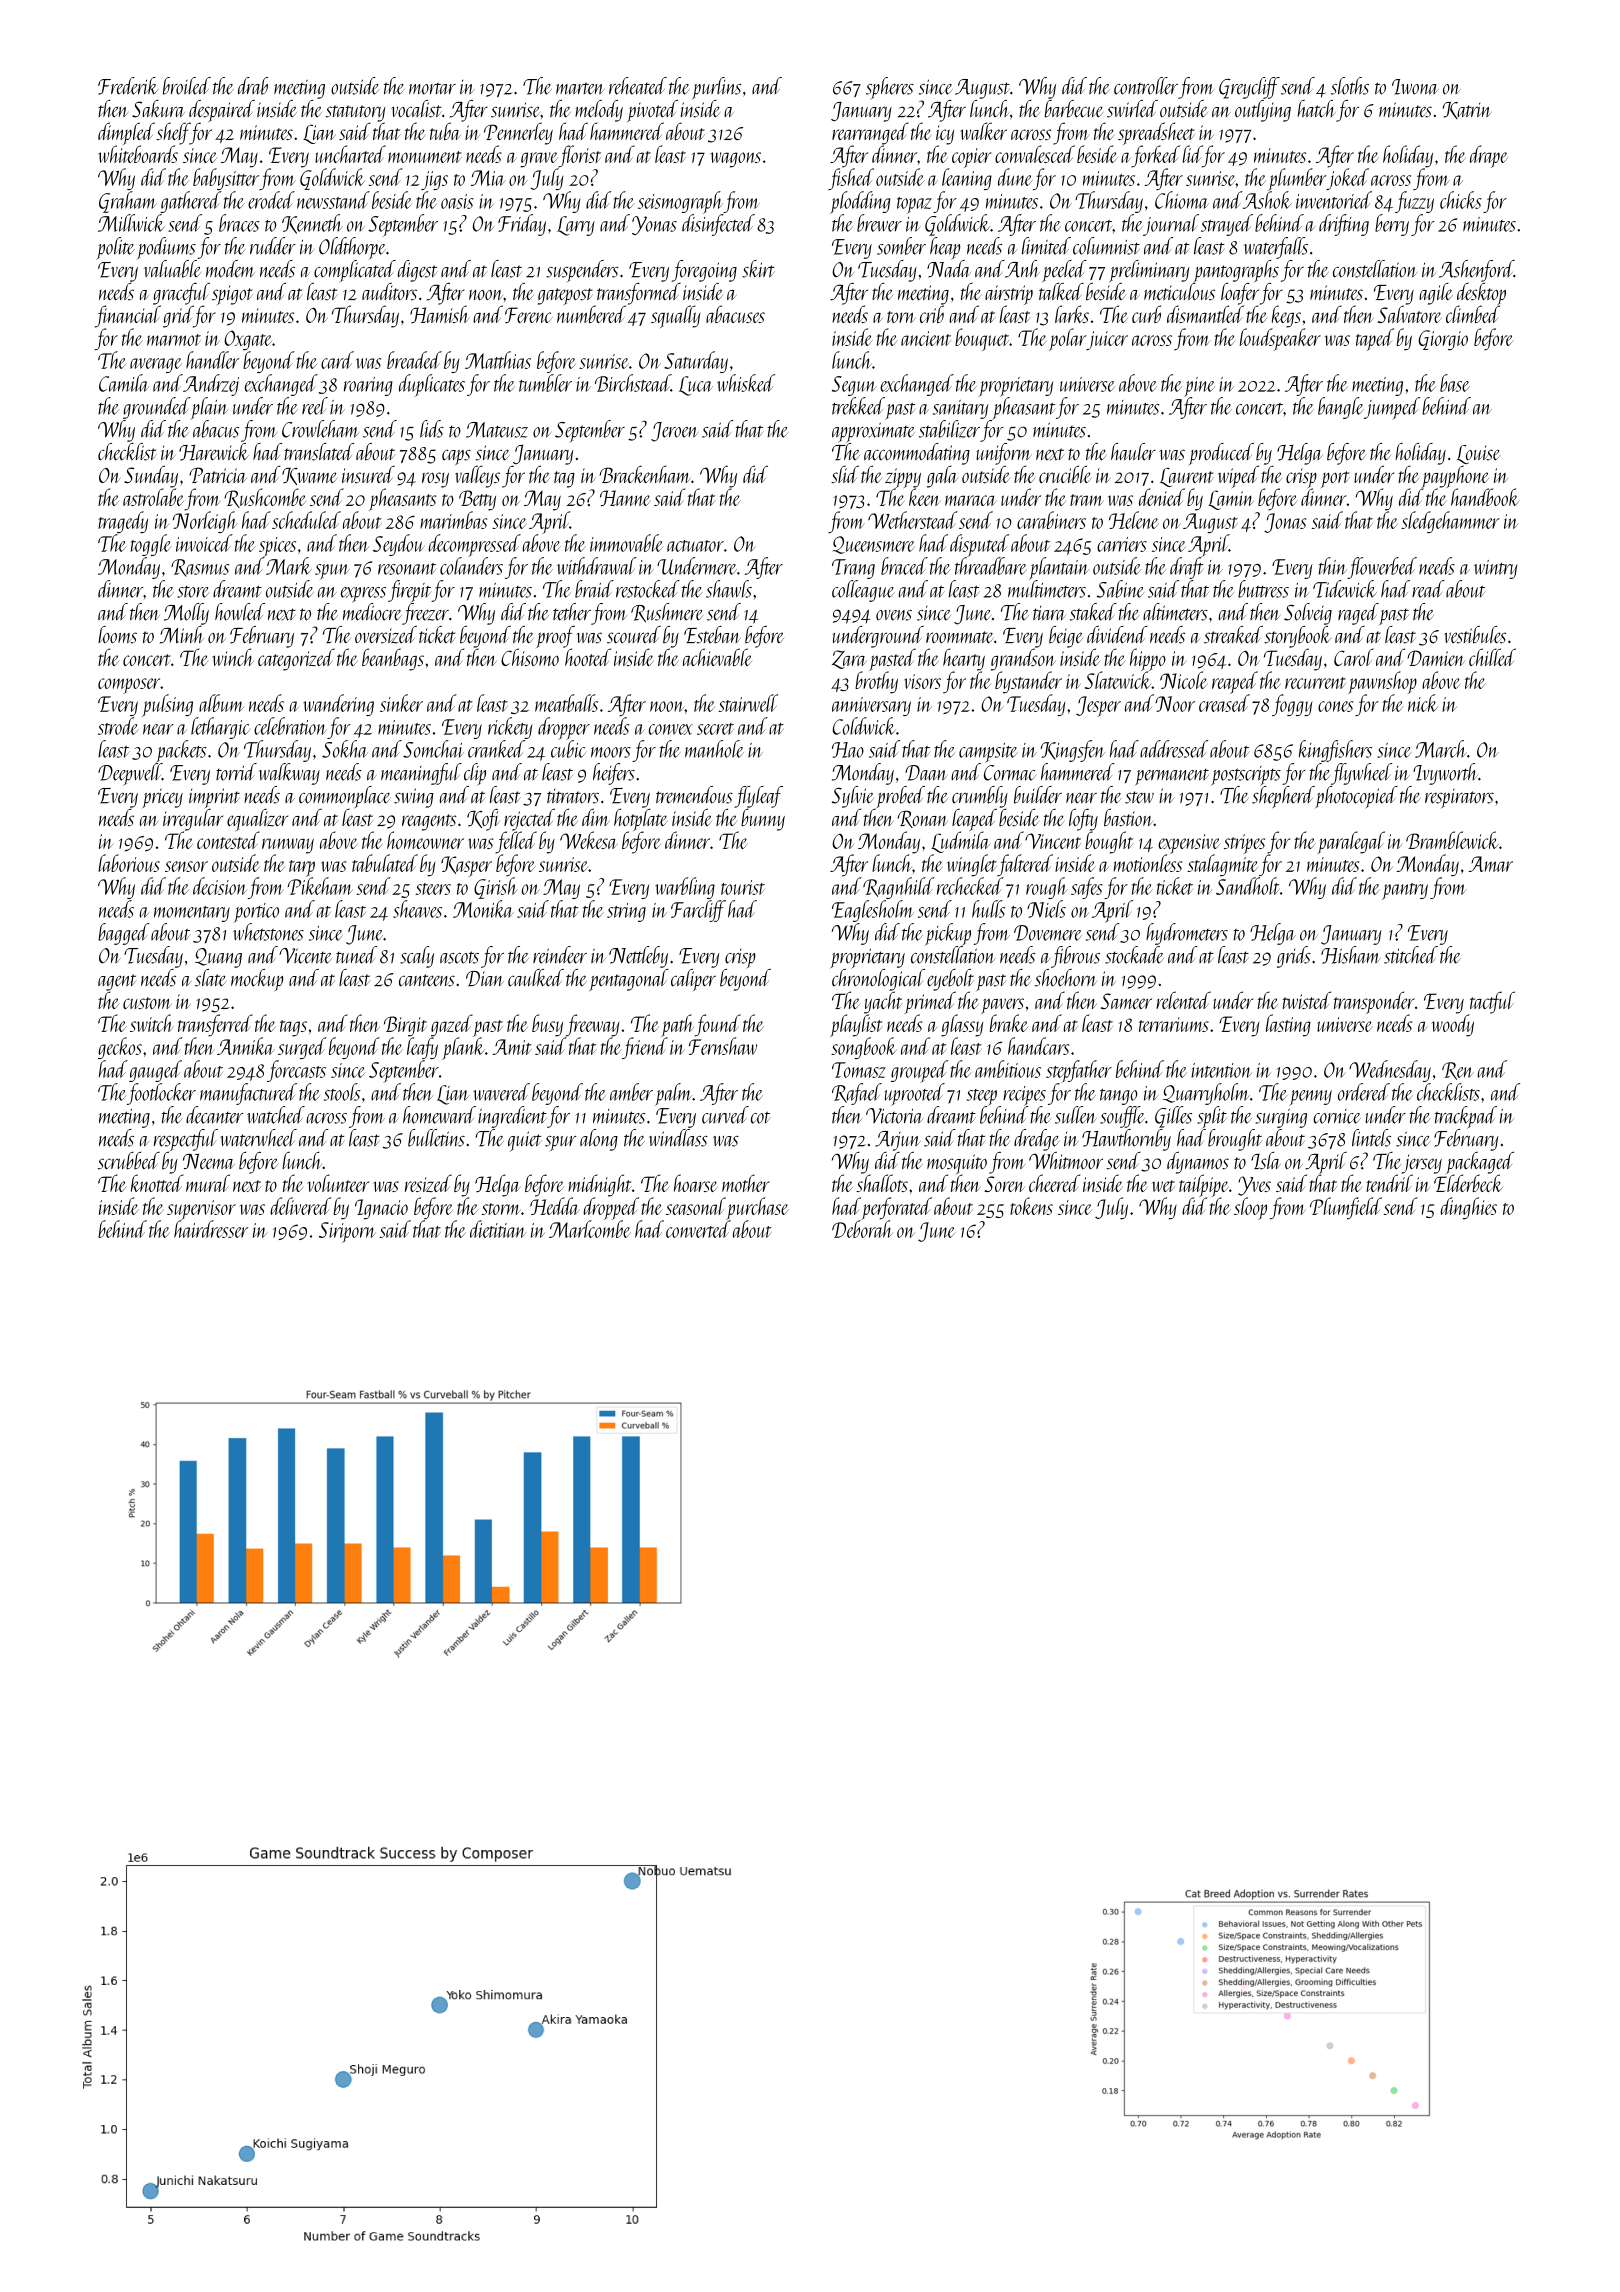  What do you see at coordinates (128, 86) in the image?
I see `Frederik` at bounding box center [128, 86].
